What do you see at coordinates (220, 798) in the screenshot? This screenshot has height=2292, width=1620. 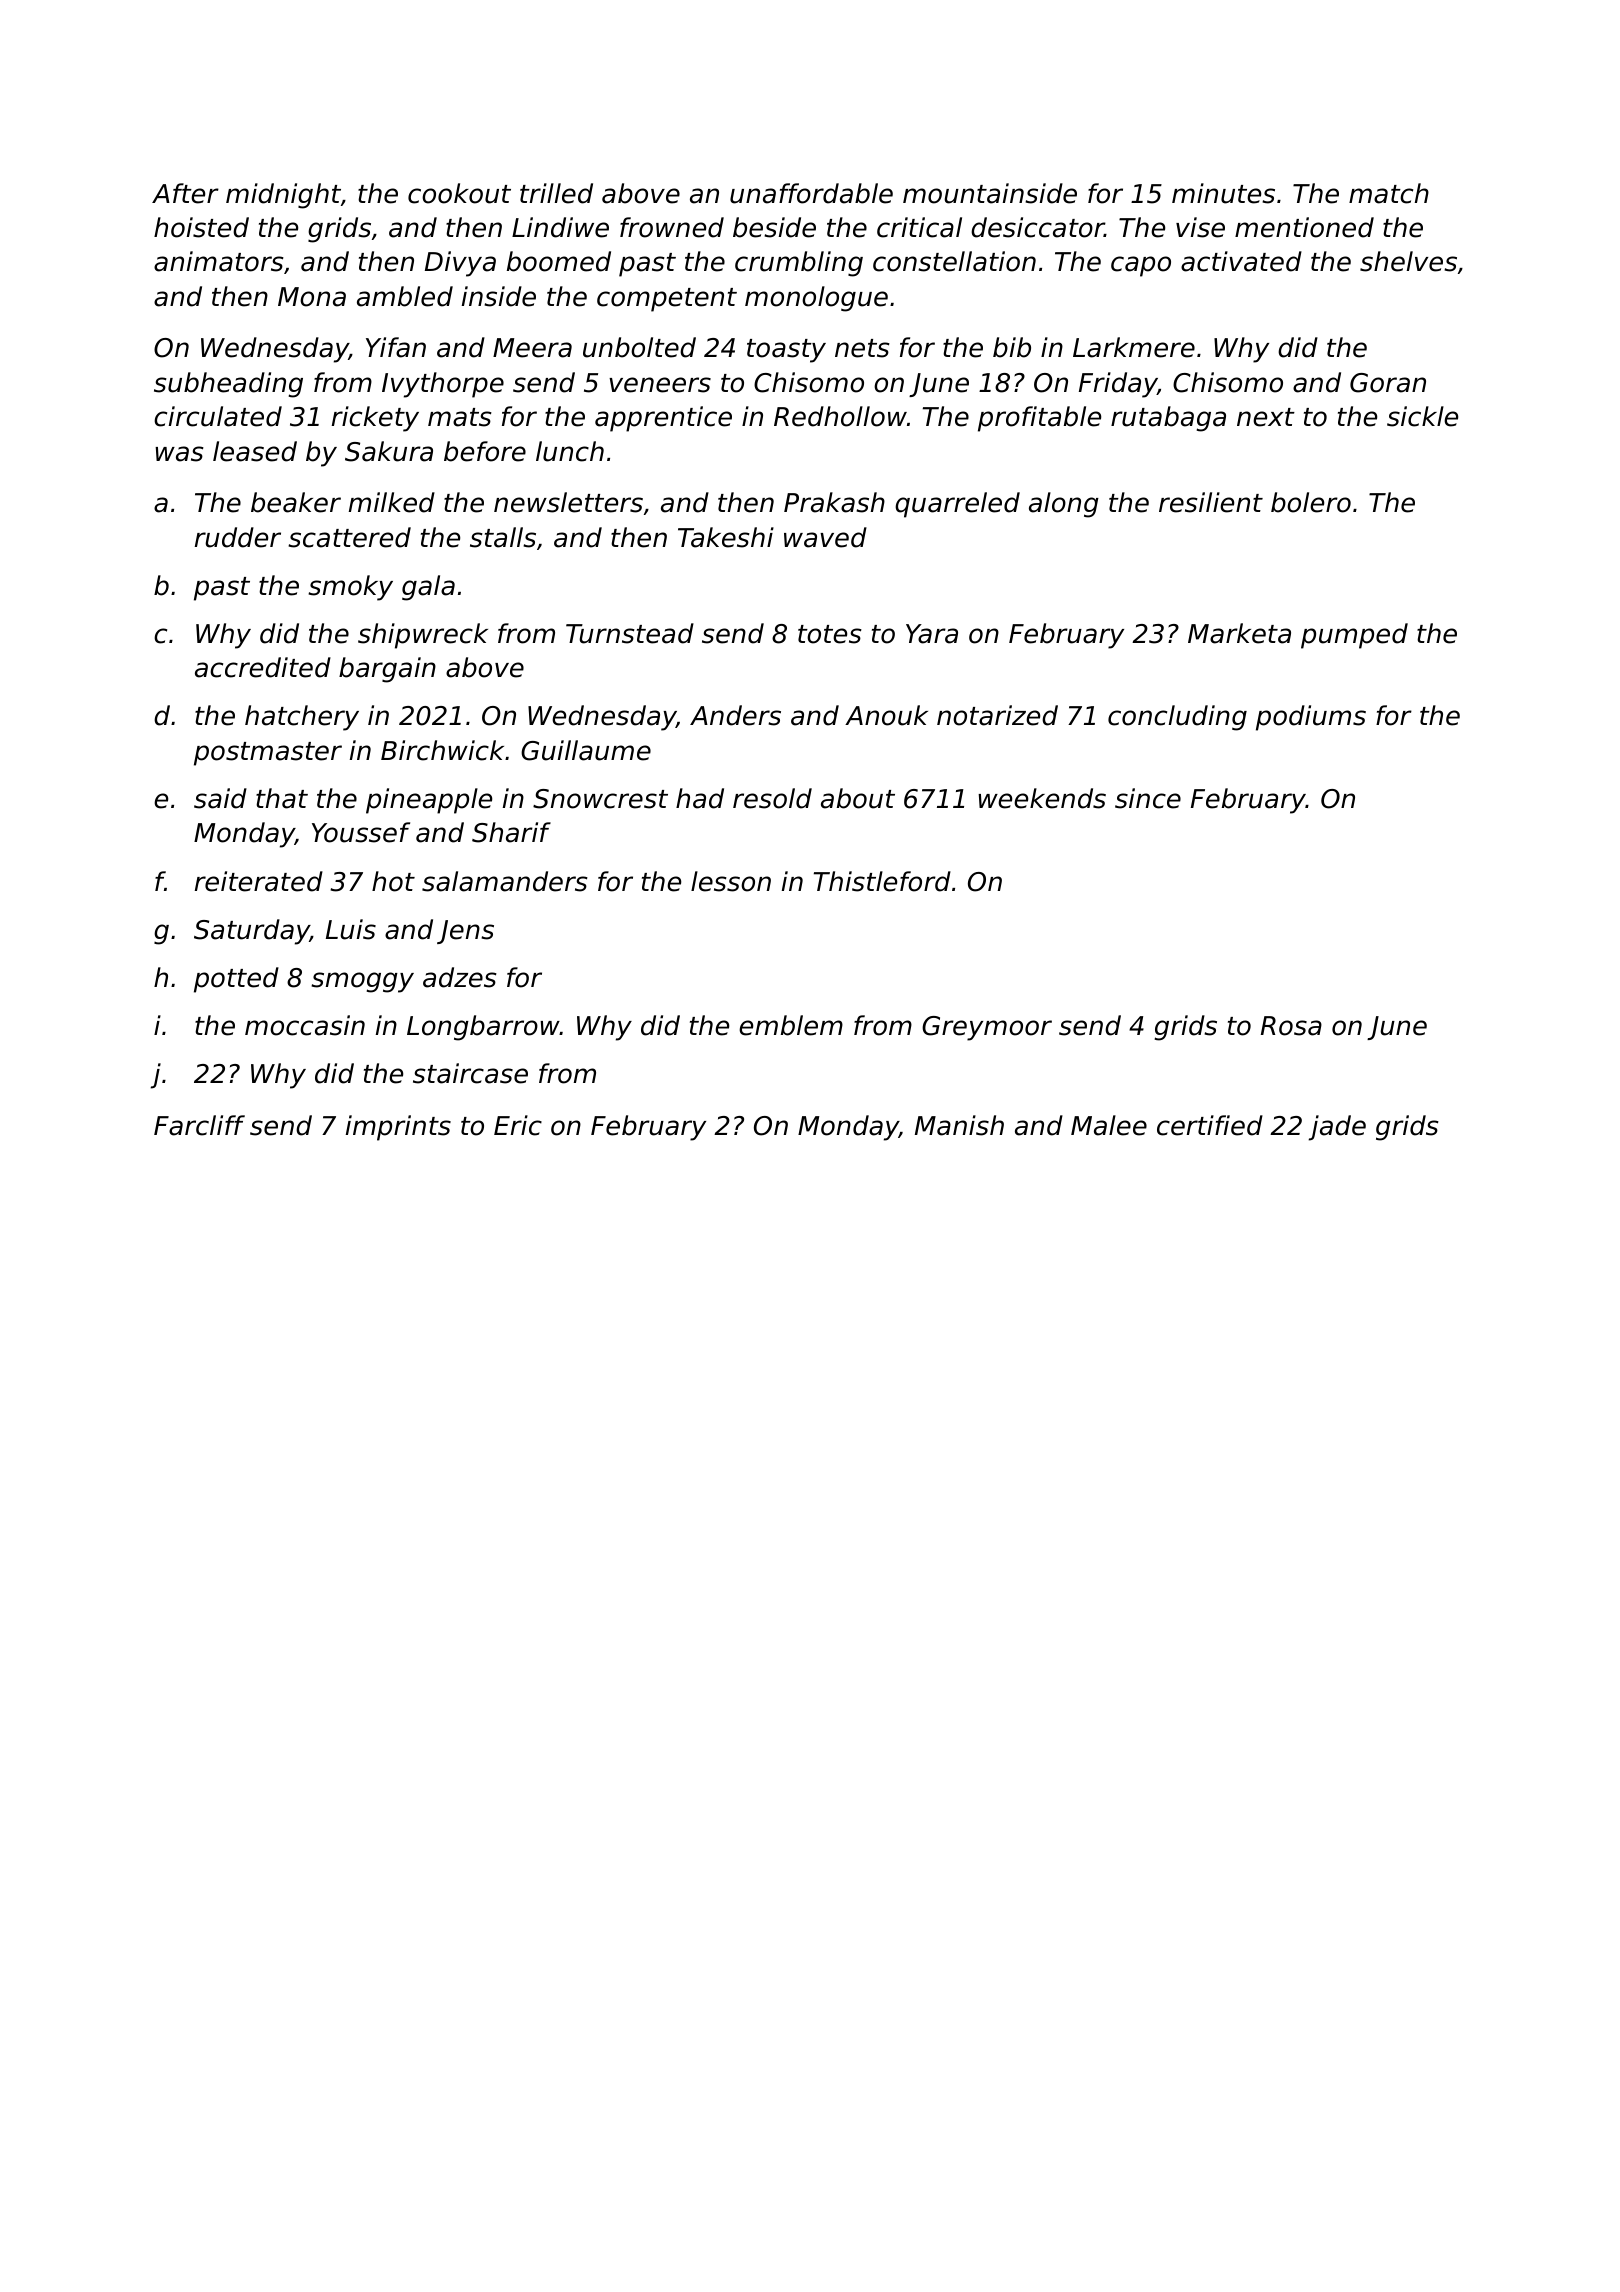 I see `said` at bounding box center [220, 798].
